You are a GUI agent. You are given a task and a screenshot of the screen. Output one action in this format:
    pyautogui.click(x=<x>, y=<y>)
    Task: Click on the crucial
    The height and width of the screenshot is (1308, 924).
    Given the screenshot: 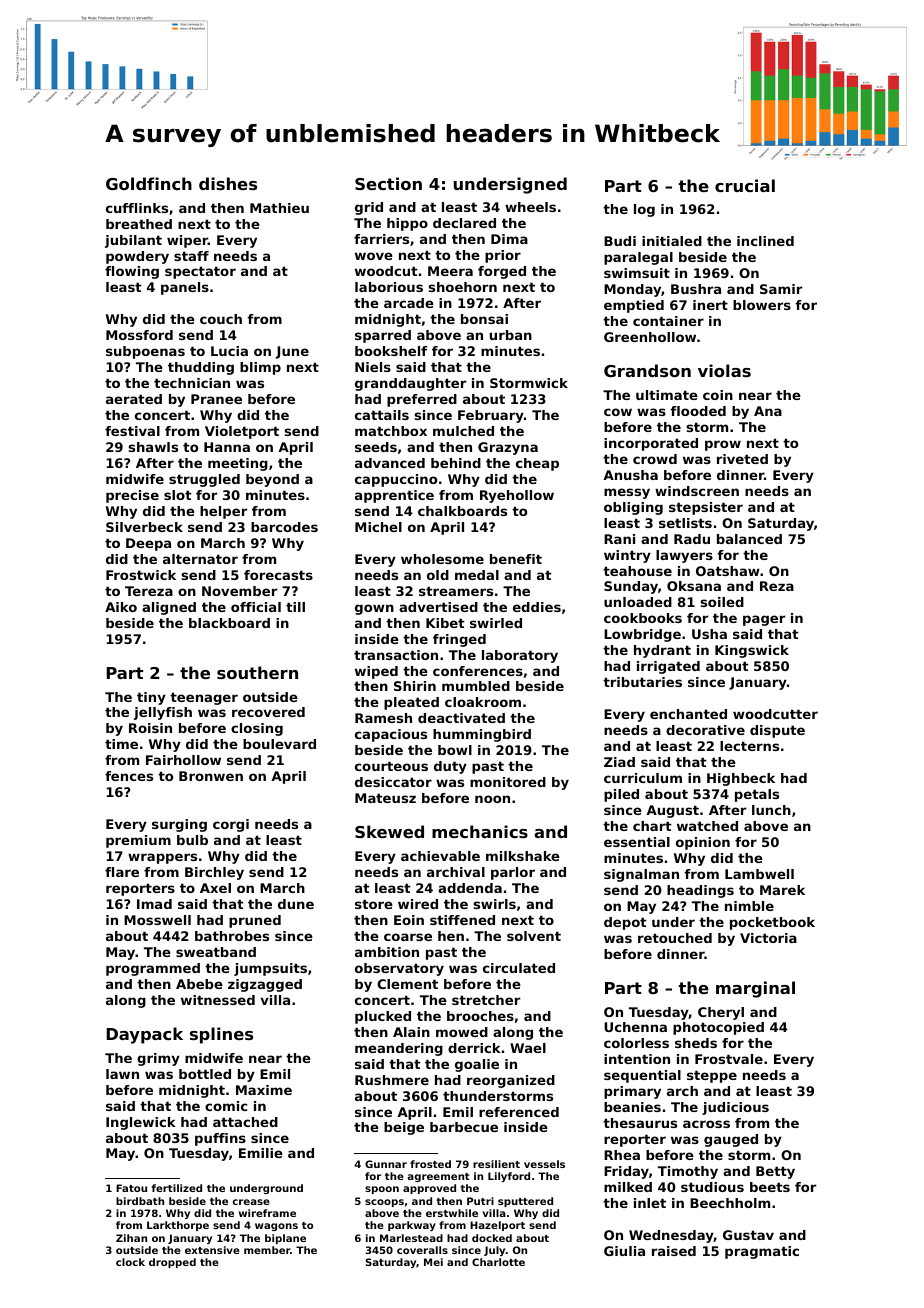 What is the action you would take?
    pyautogui.click(x=745, y=185)
